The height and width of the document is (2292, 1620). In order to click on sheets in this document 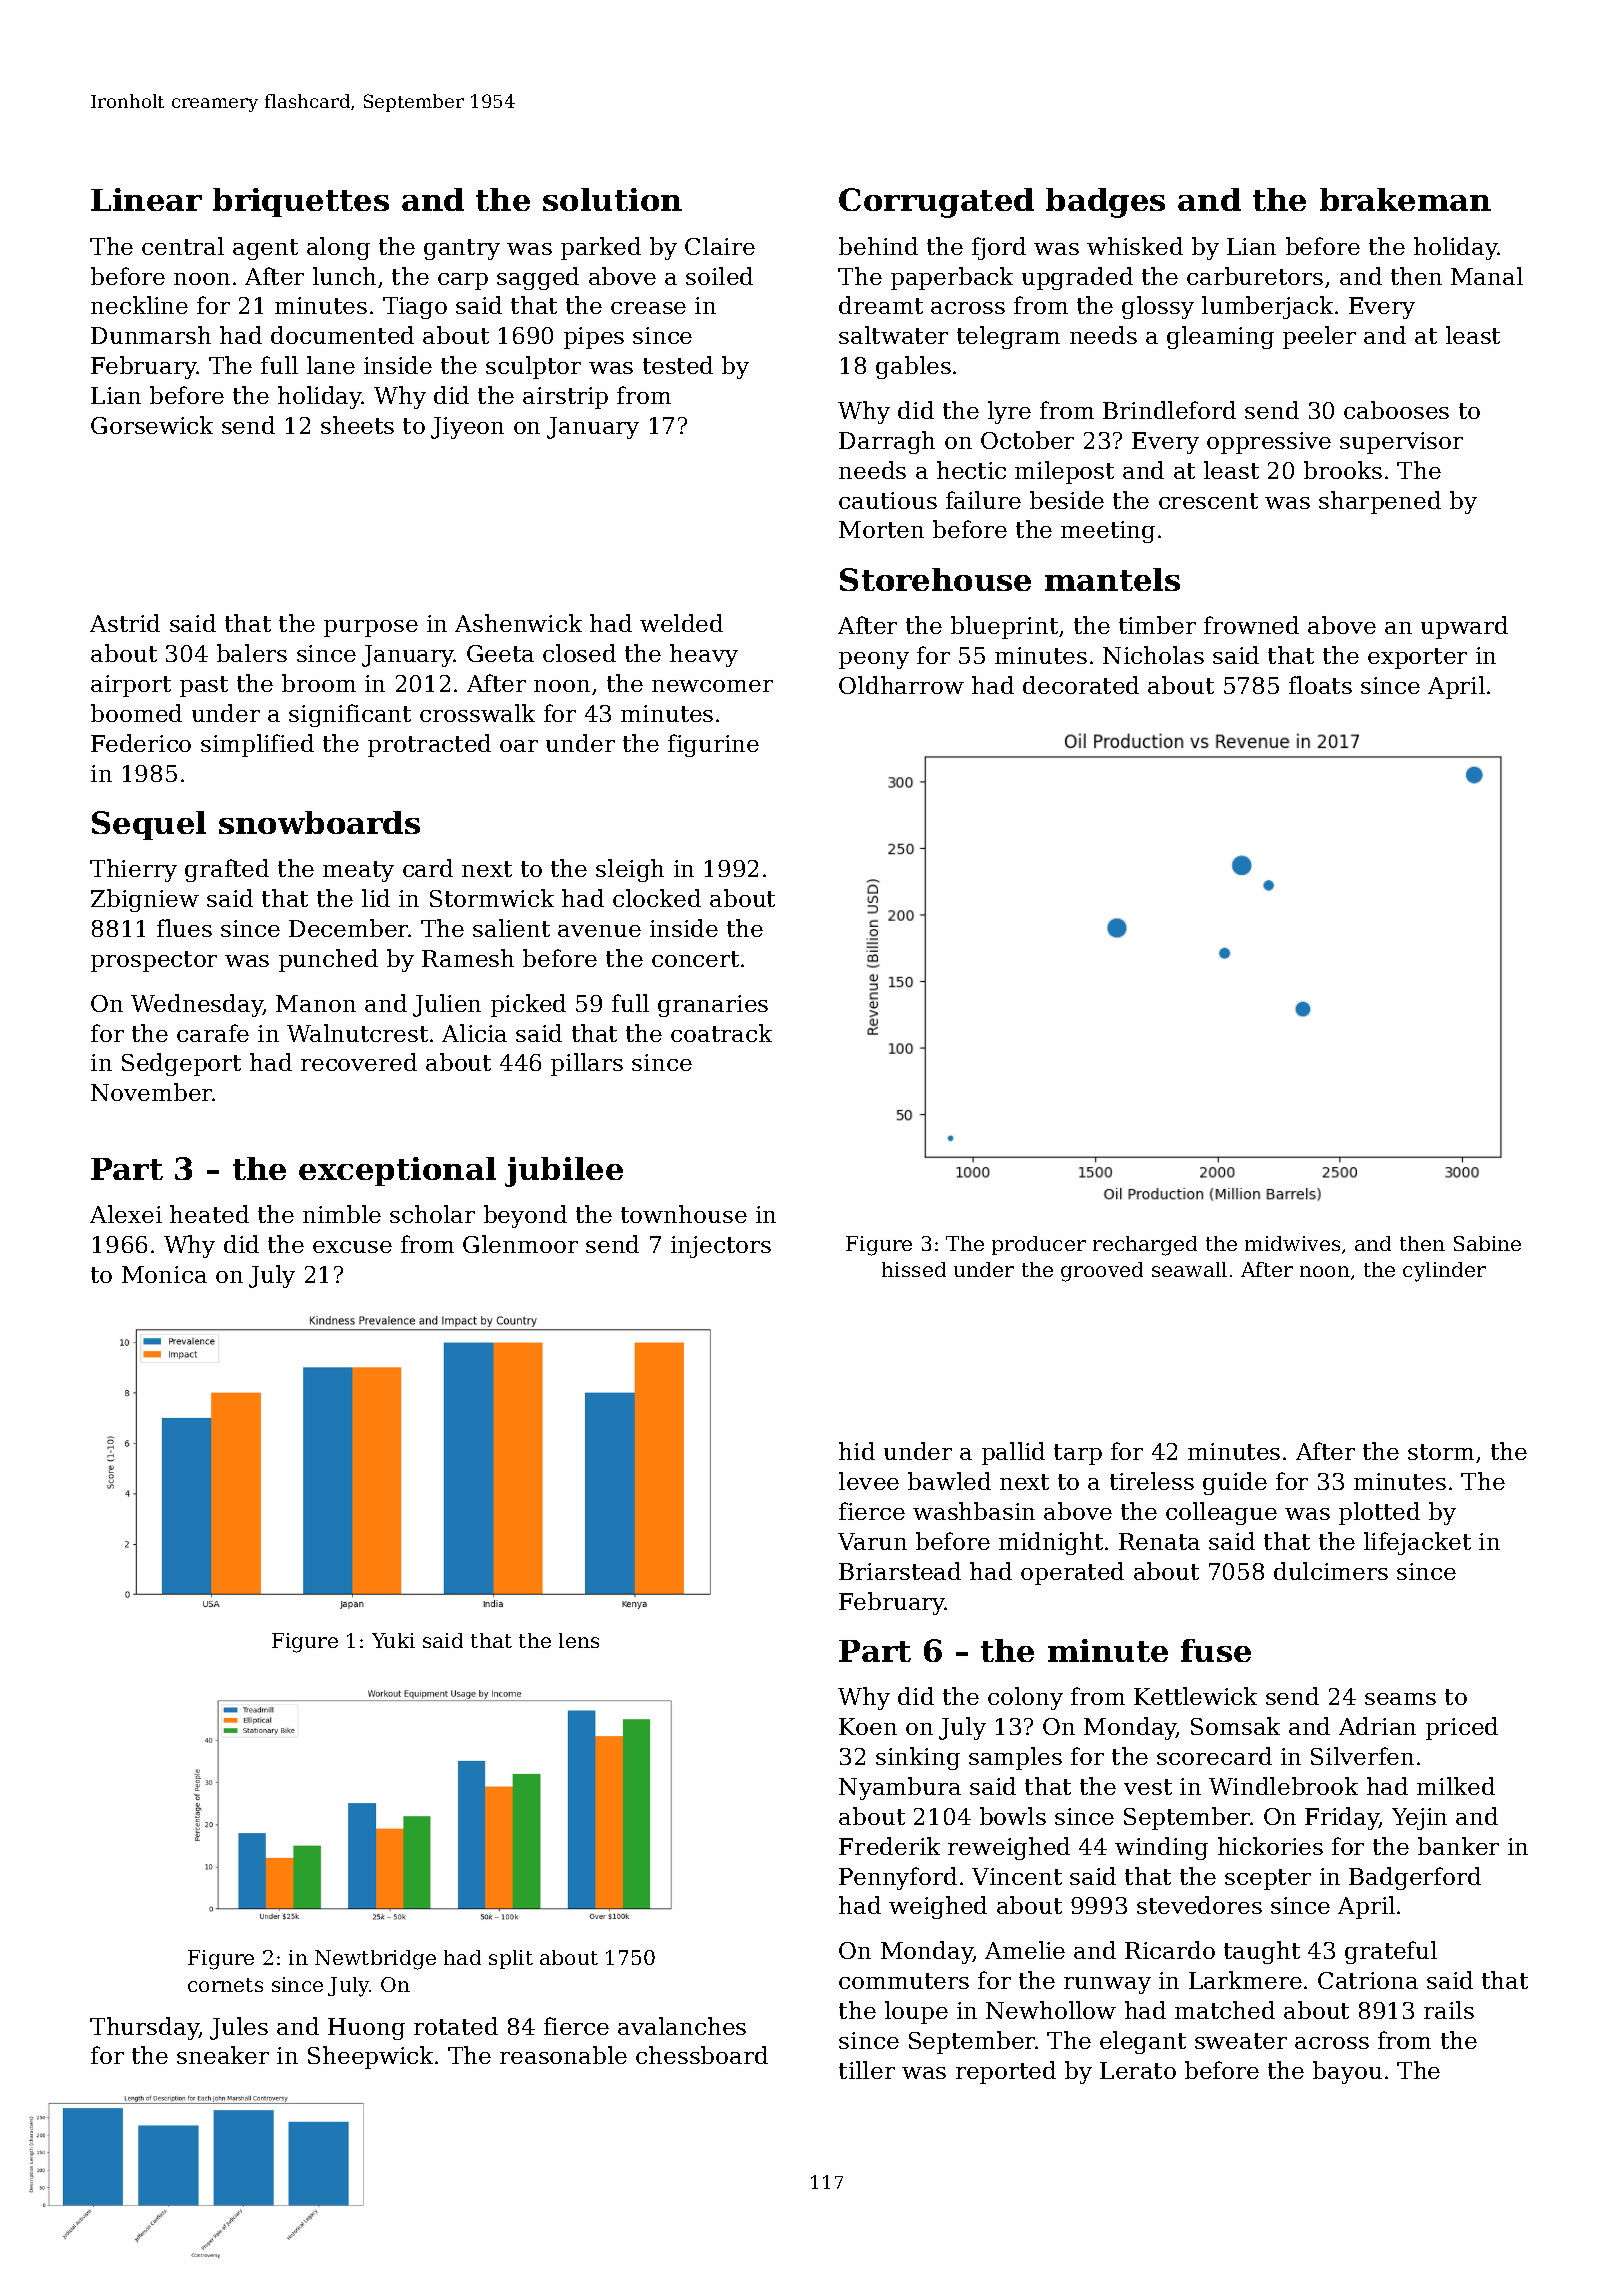, I will do `click(357, 425)`.
